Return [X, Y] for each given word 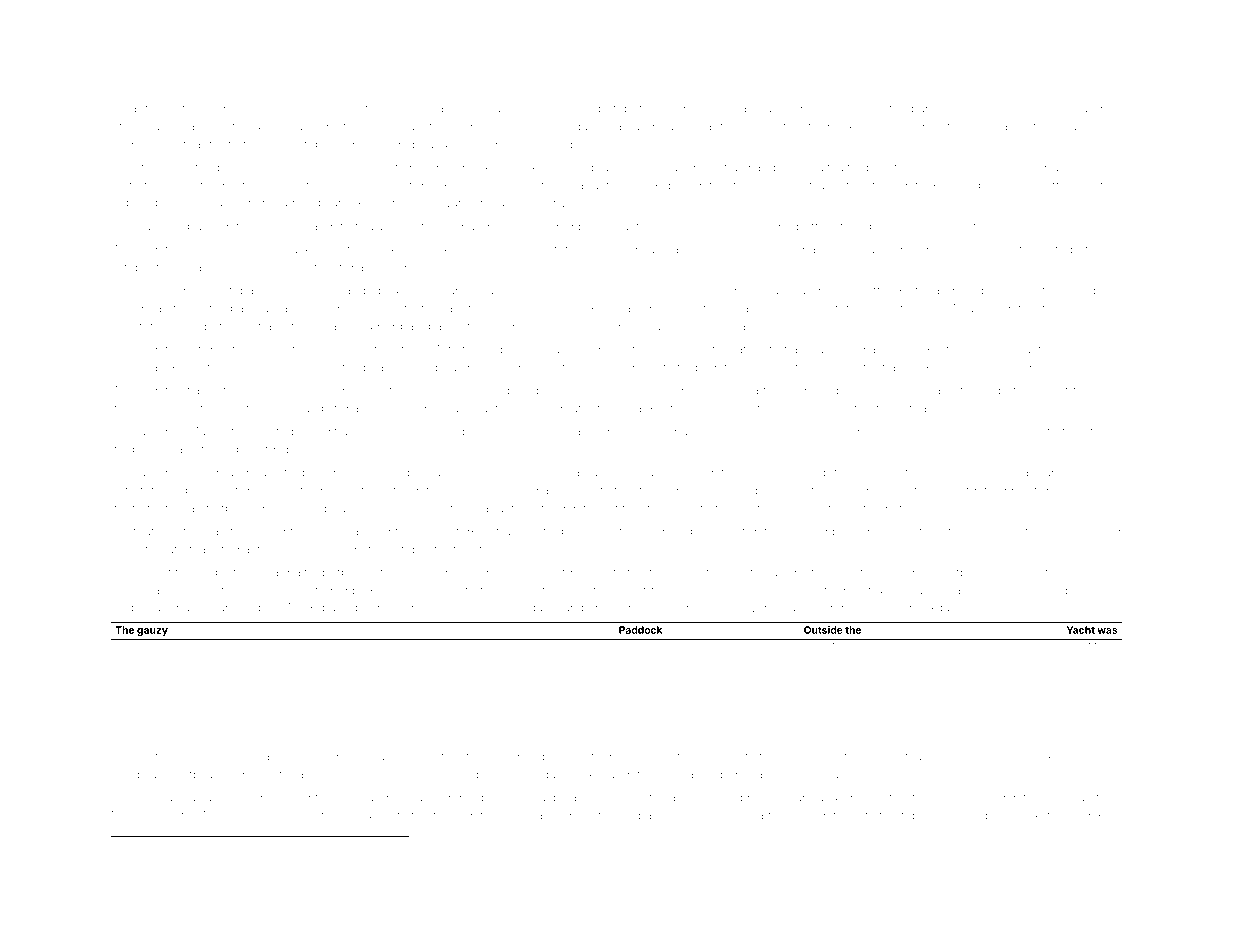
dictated [494, 774]
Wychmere [851, 186]
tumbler [1093, 290]
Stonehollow [146, 185]
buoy [1079, 591]
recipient [339, 799]
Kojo [184, 368]
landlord [516, 490]
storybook [681, 392]
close [982, 531]
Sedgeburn [790, 227]
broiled [212, 449]
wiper [128, 714]
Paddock [640, 630]
